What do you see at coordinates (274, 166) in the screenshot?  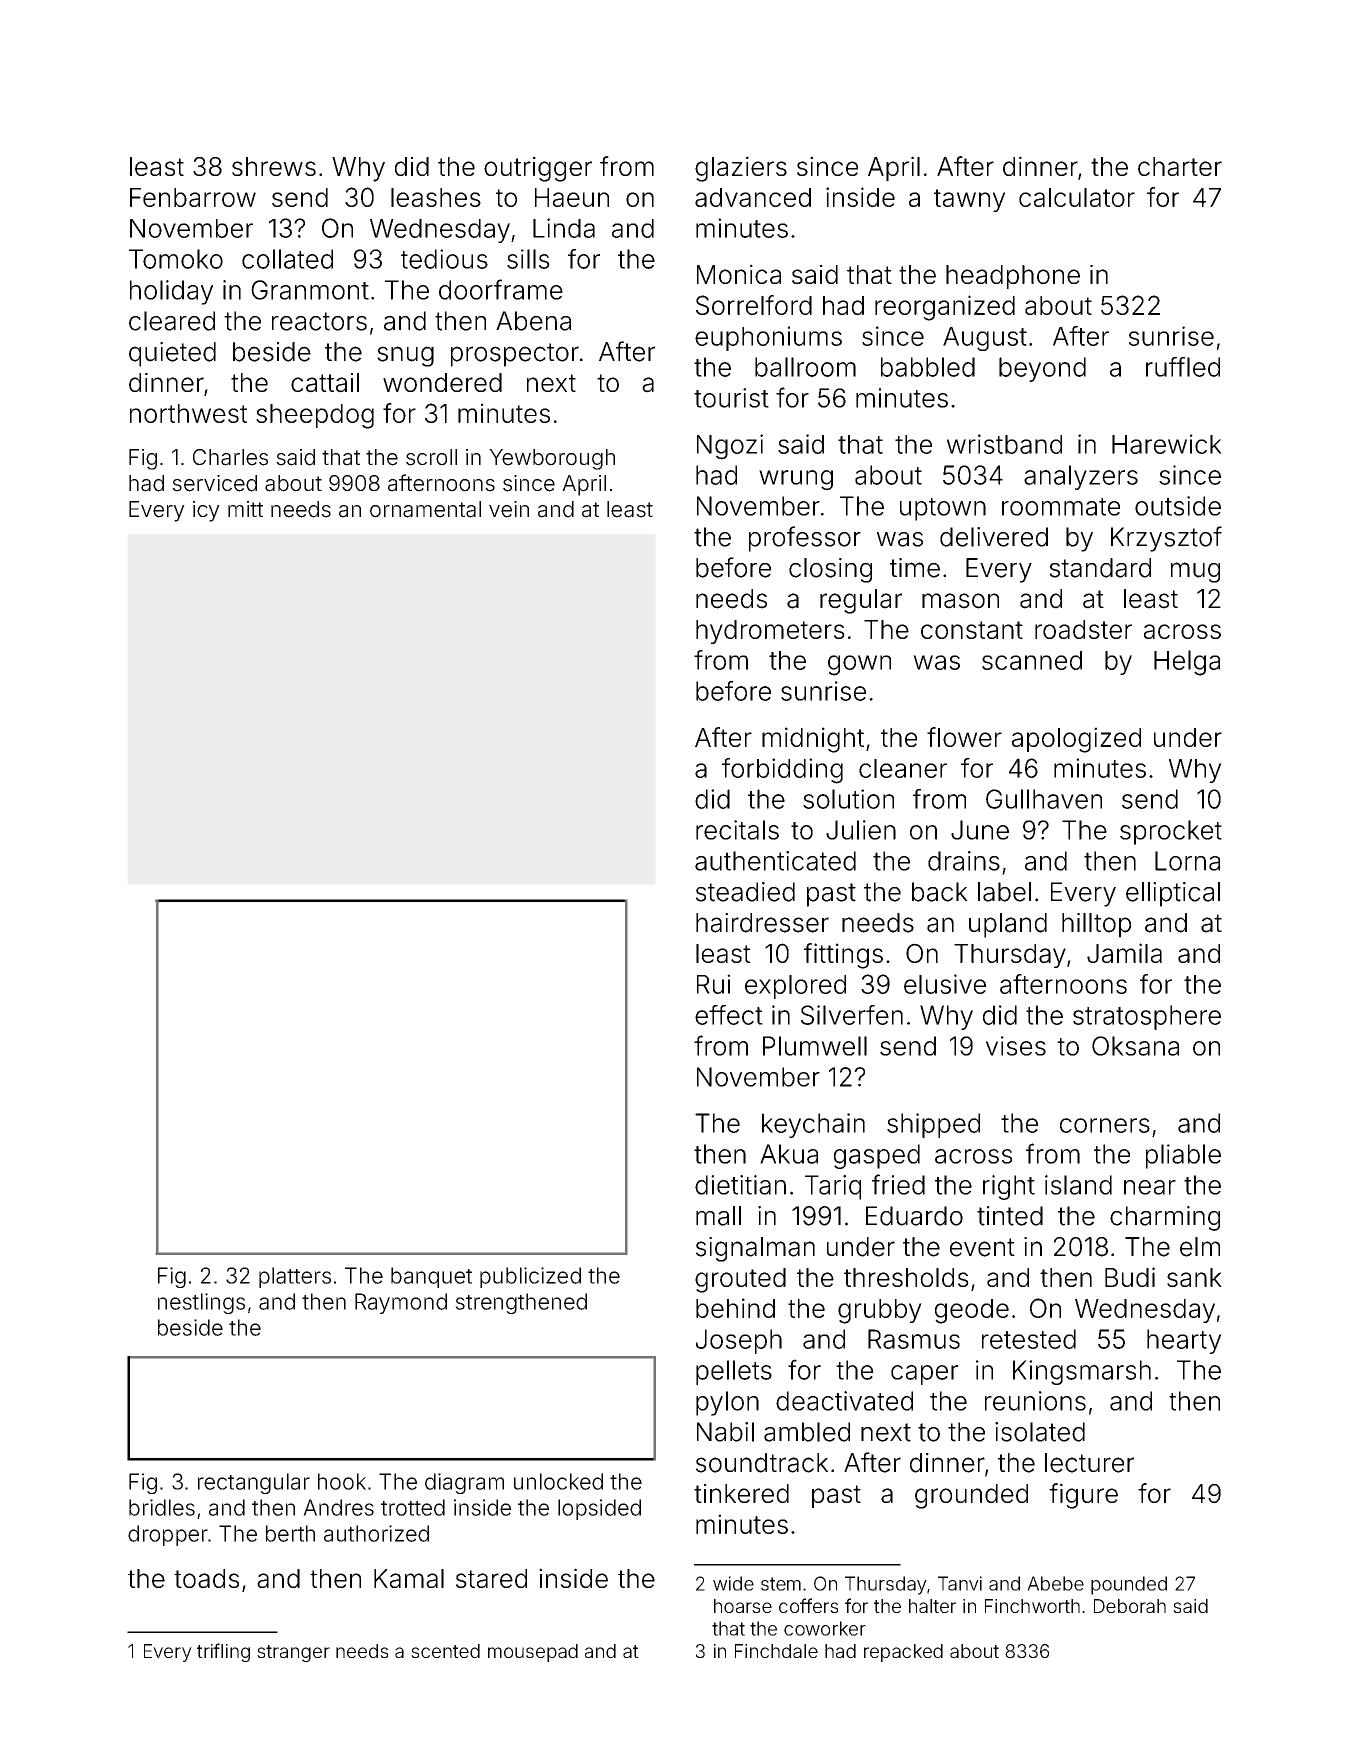 I see `shrews` at bounding box center [274, 166].
